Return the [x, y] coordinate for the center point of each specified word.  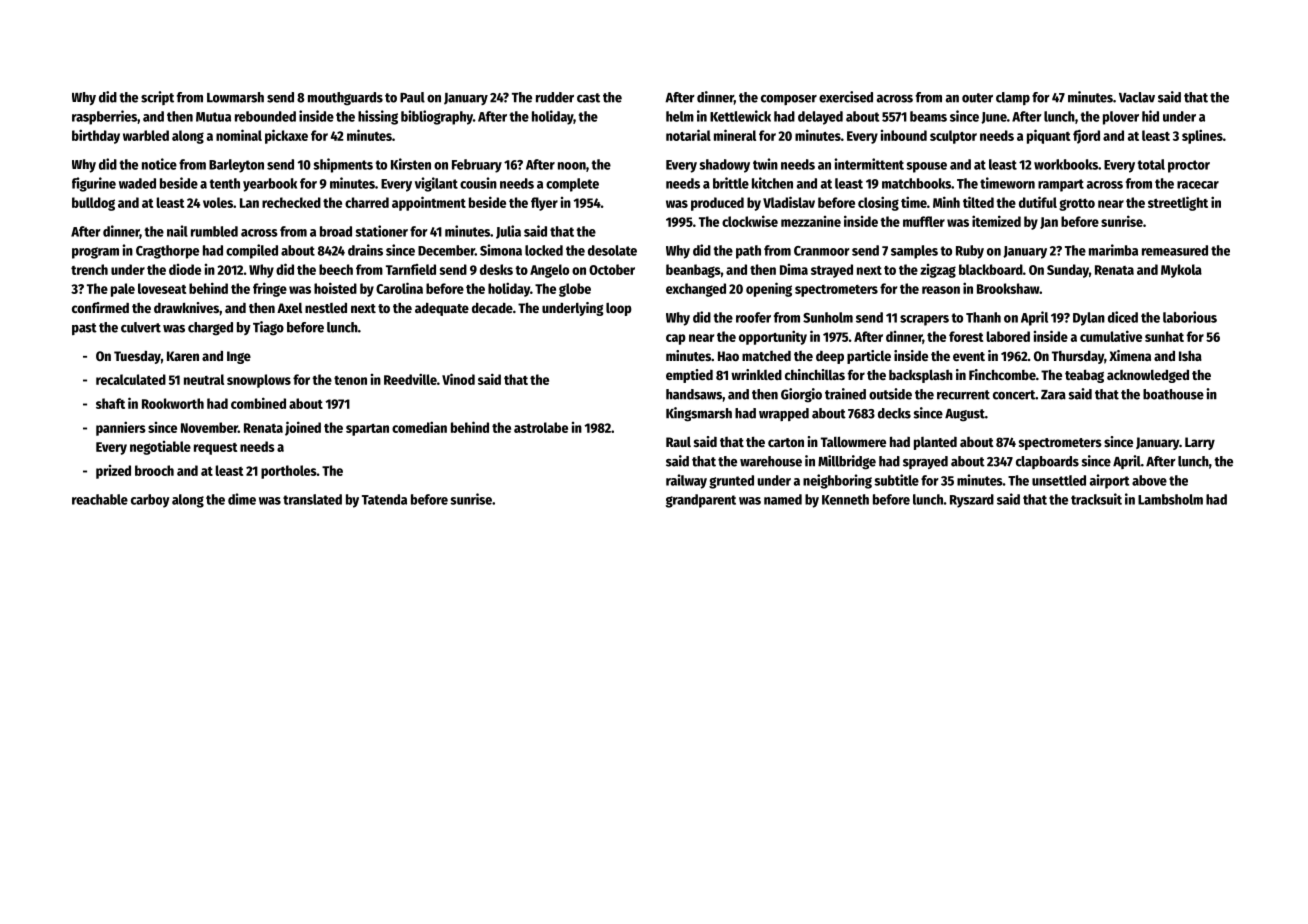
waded [137, 183]
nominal [239, 135]
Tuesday [137, 357]
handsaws [694, 394]
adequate [442, 309]
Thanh [983, 317]
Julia [508, 232]
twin [765, 164]
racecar [1198, 185]
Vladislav [789, 202]
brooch [154, 470]
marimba [1113, 250]
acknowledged [1148, 376]
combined [258, 403]
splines [1202, 136]
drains [365, 250]
